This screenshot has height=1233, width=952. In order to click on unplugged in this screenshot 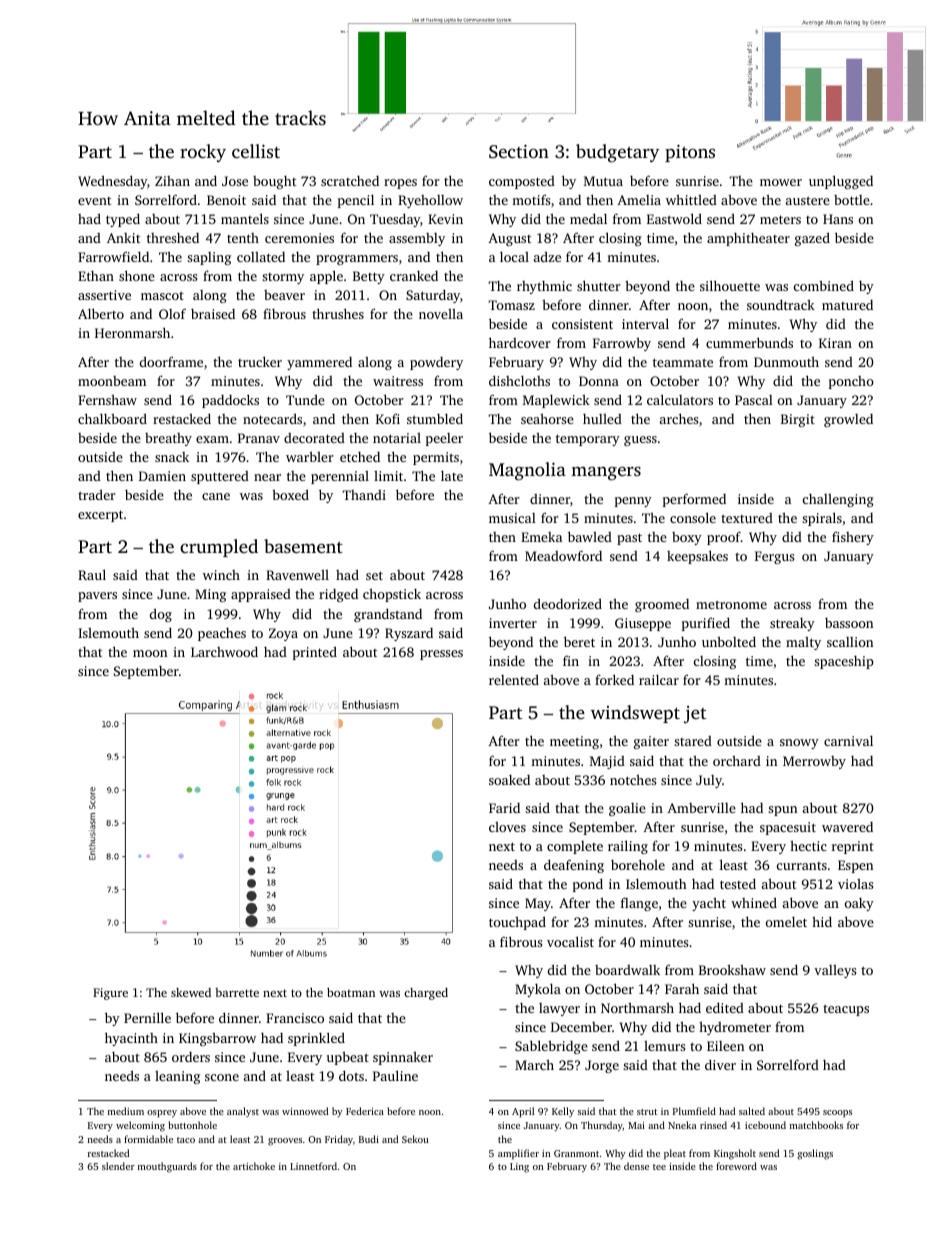, I will do `click(841, 182)`.
